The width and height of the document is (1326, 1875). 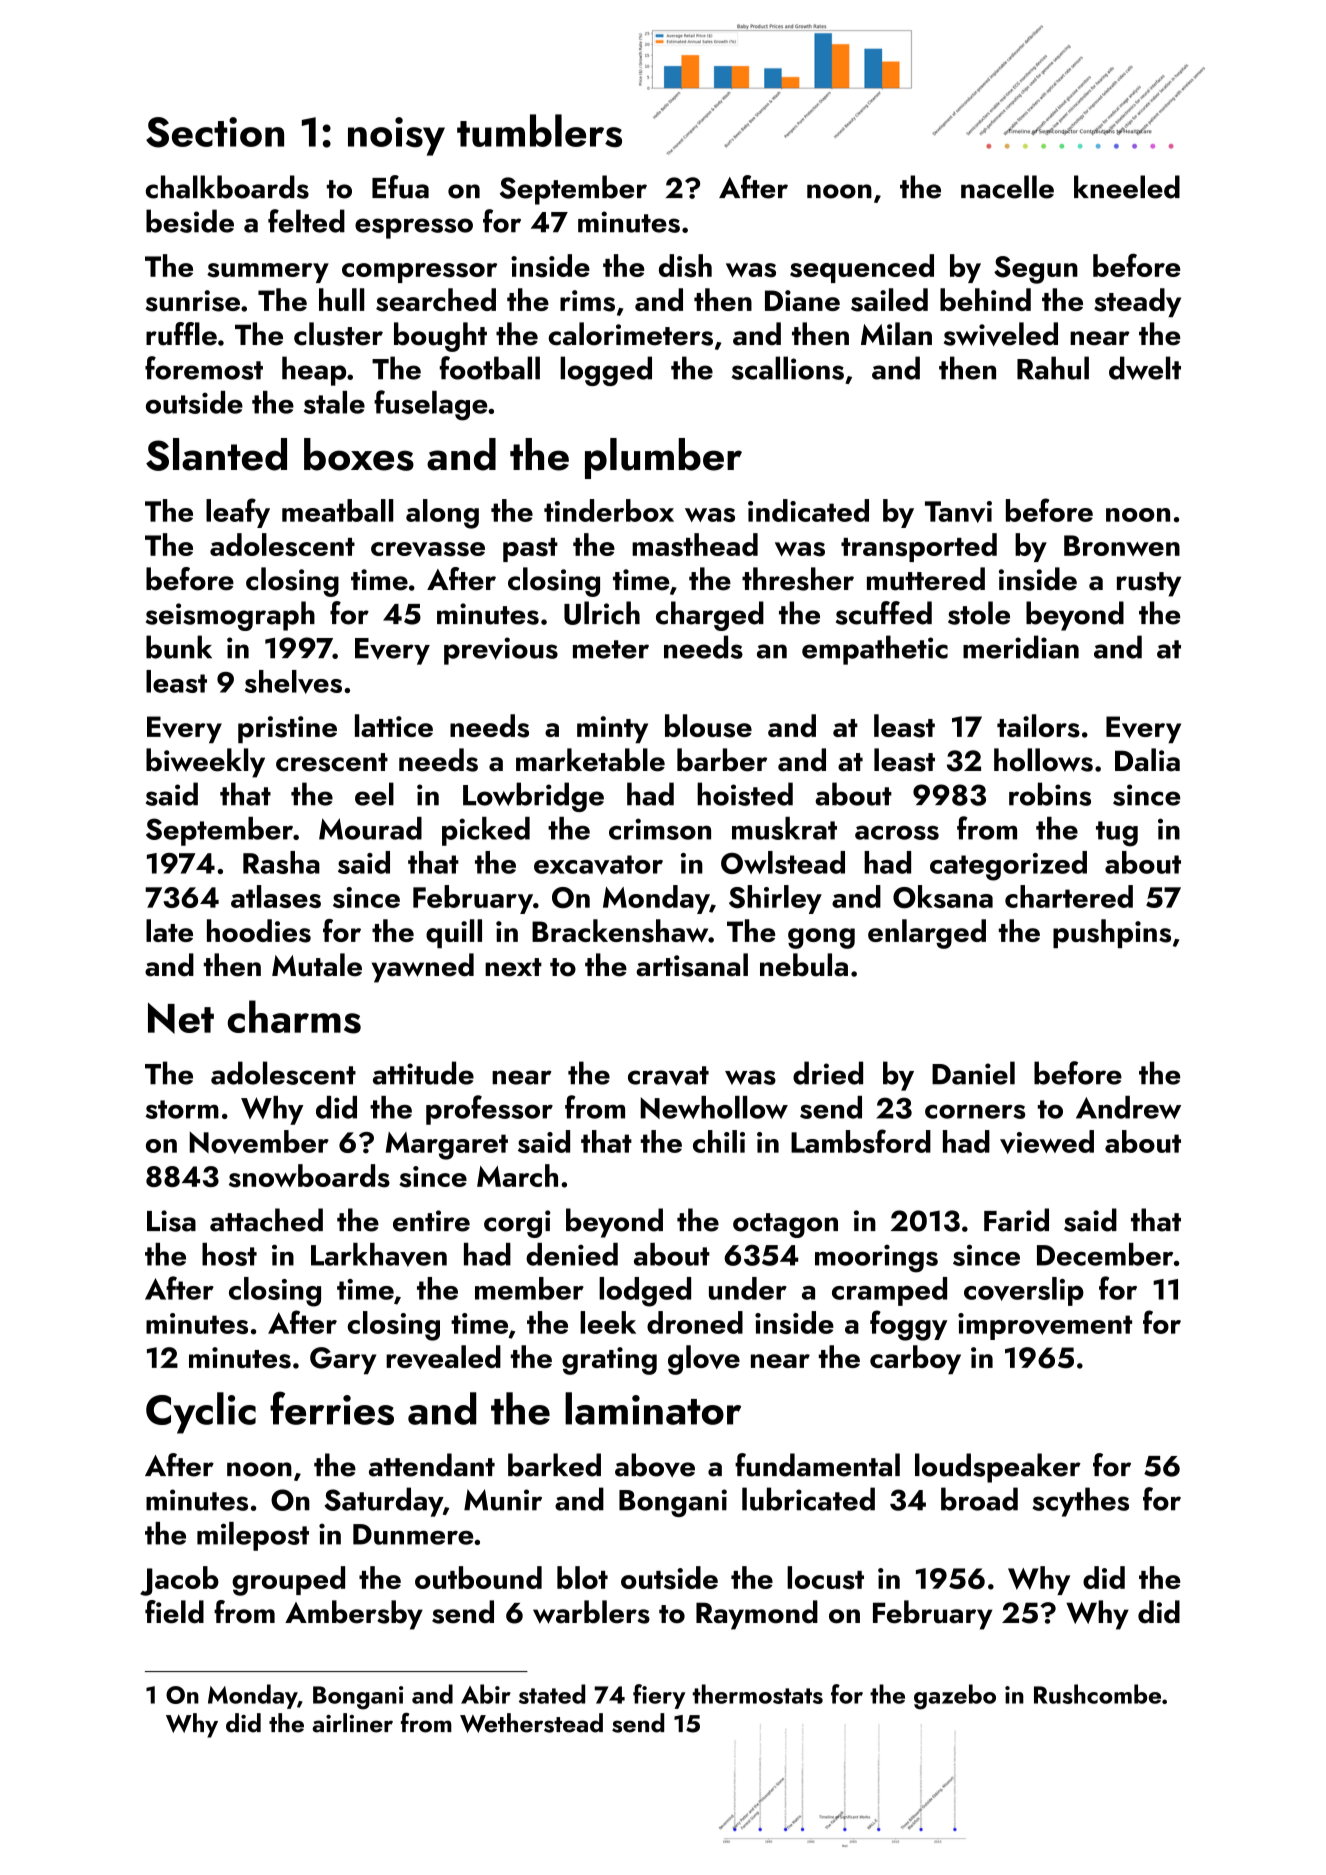 What do you see at coordinates (663, 458) in the document?
I see `plumber` at bounding box center [663, 458].
